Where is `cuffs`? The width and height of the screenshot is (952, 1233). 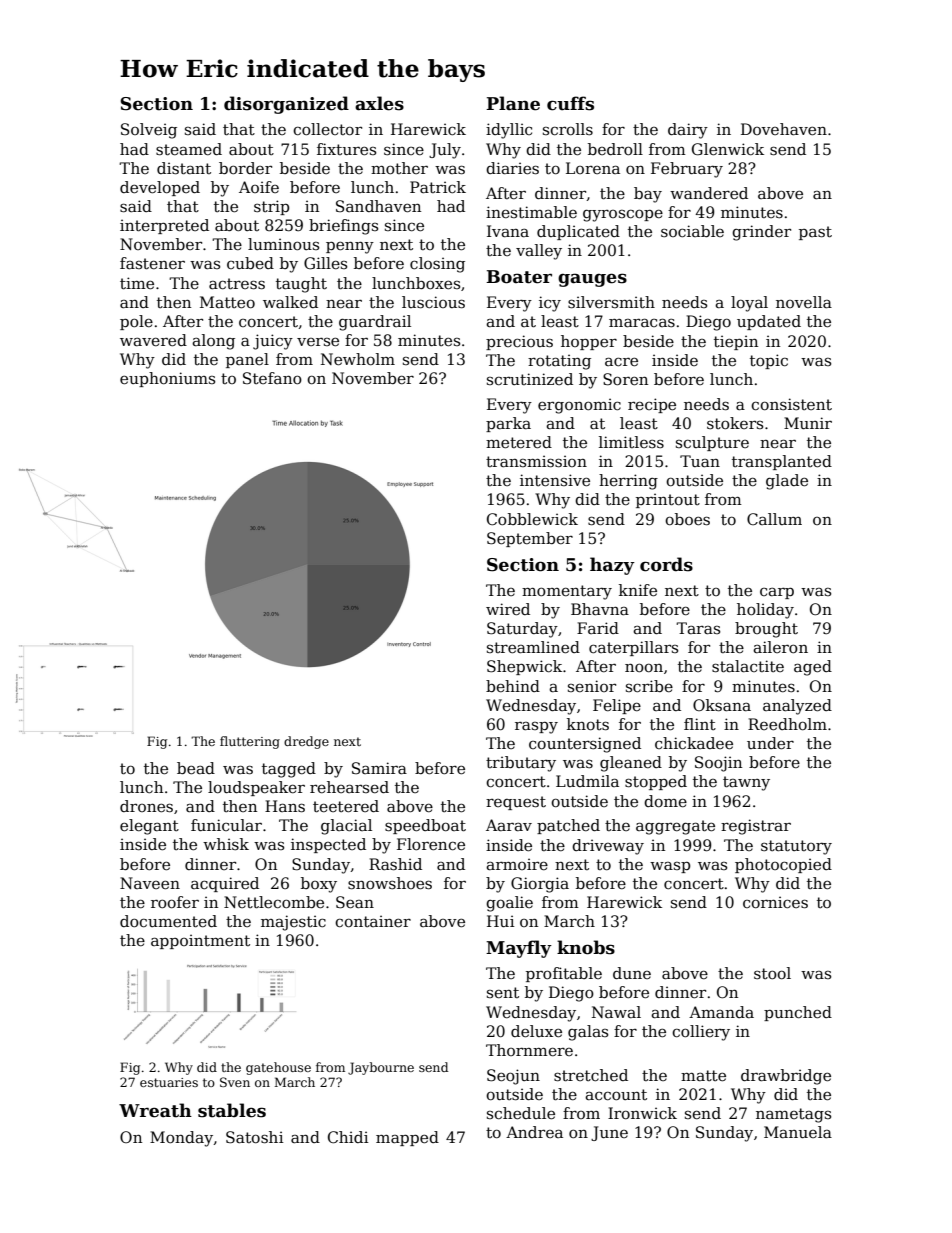 cuffs is located at coordinates (570, 103).
